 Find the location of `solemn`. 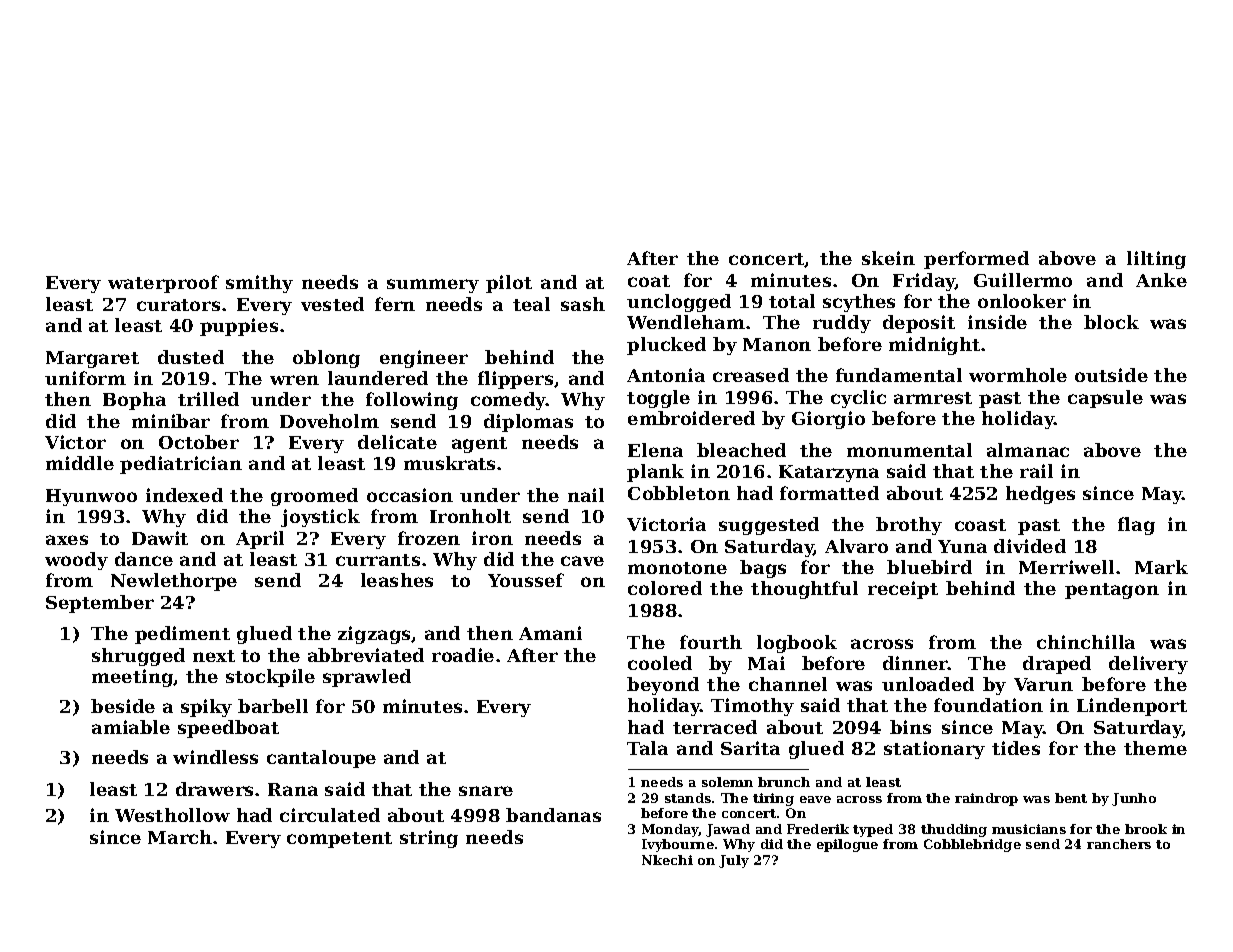

solemn is located at coordinates (727, 782).
